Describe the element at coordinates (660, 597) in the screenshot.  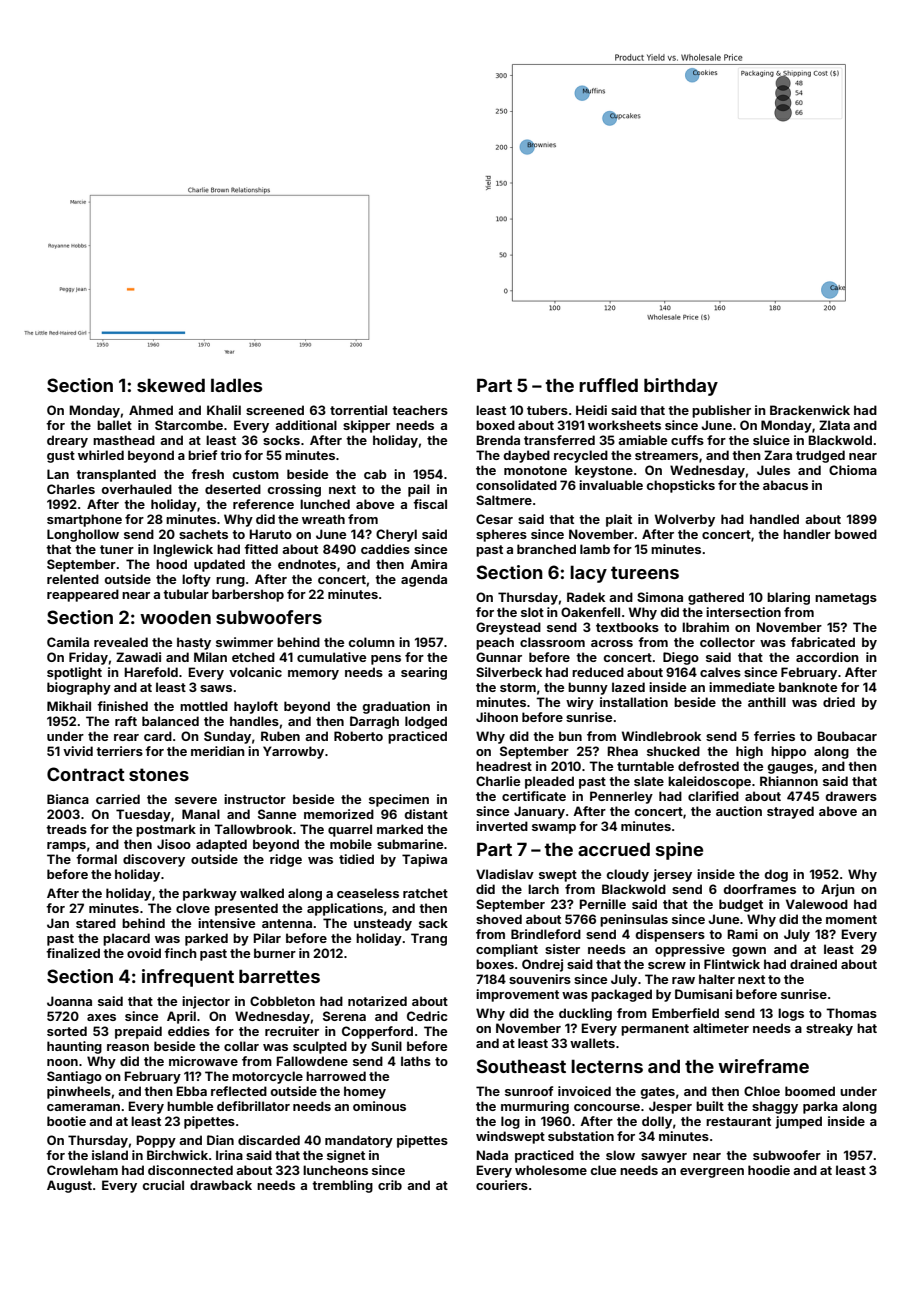
I see `Simona` at that location.
